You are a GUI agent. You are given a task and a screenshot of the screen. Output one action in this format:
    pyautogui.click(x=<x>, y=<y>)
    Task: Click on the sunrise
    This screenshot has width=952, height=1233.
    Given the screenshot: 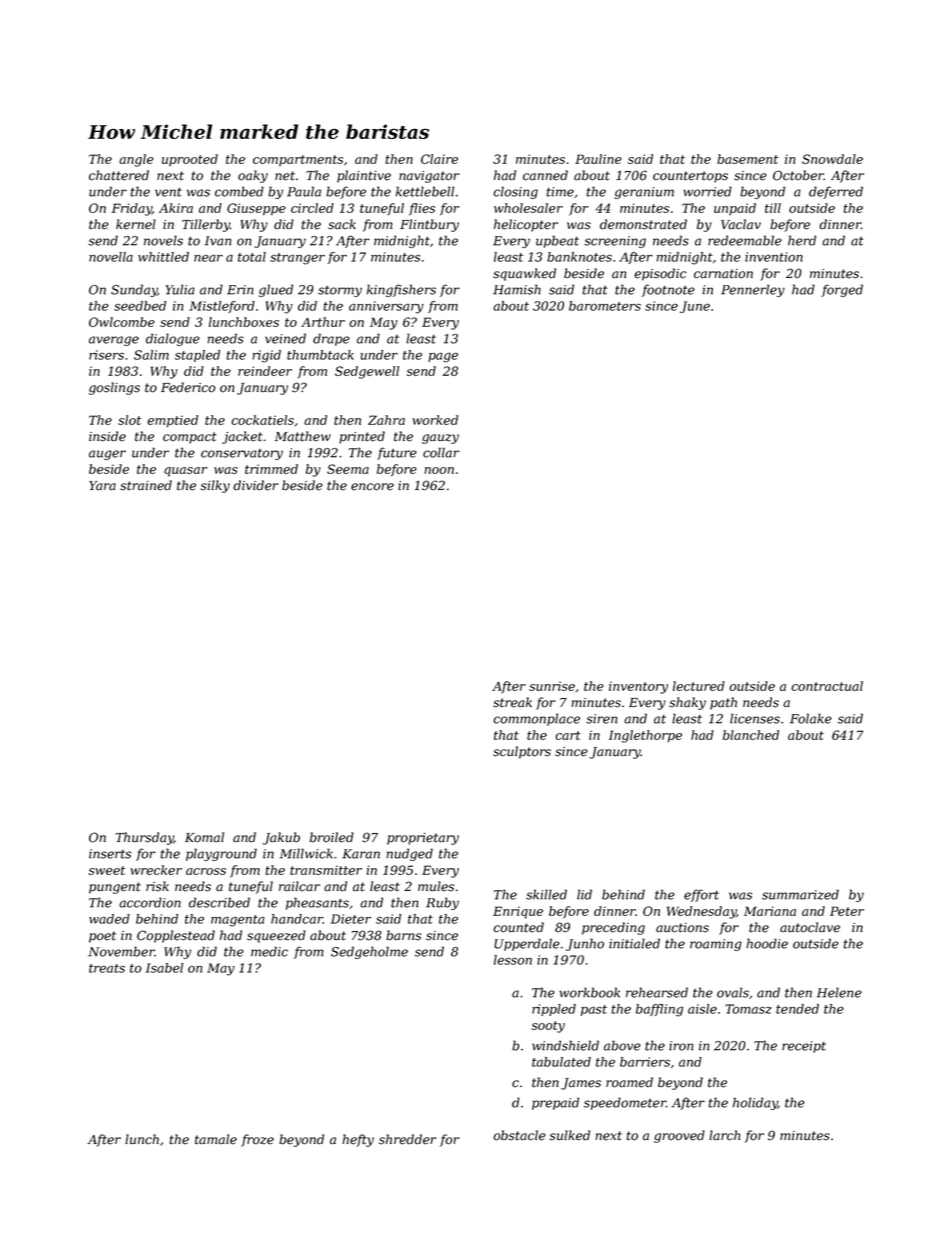 What is the action you would take?
    pyautogui.click(x=552, y=686)
